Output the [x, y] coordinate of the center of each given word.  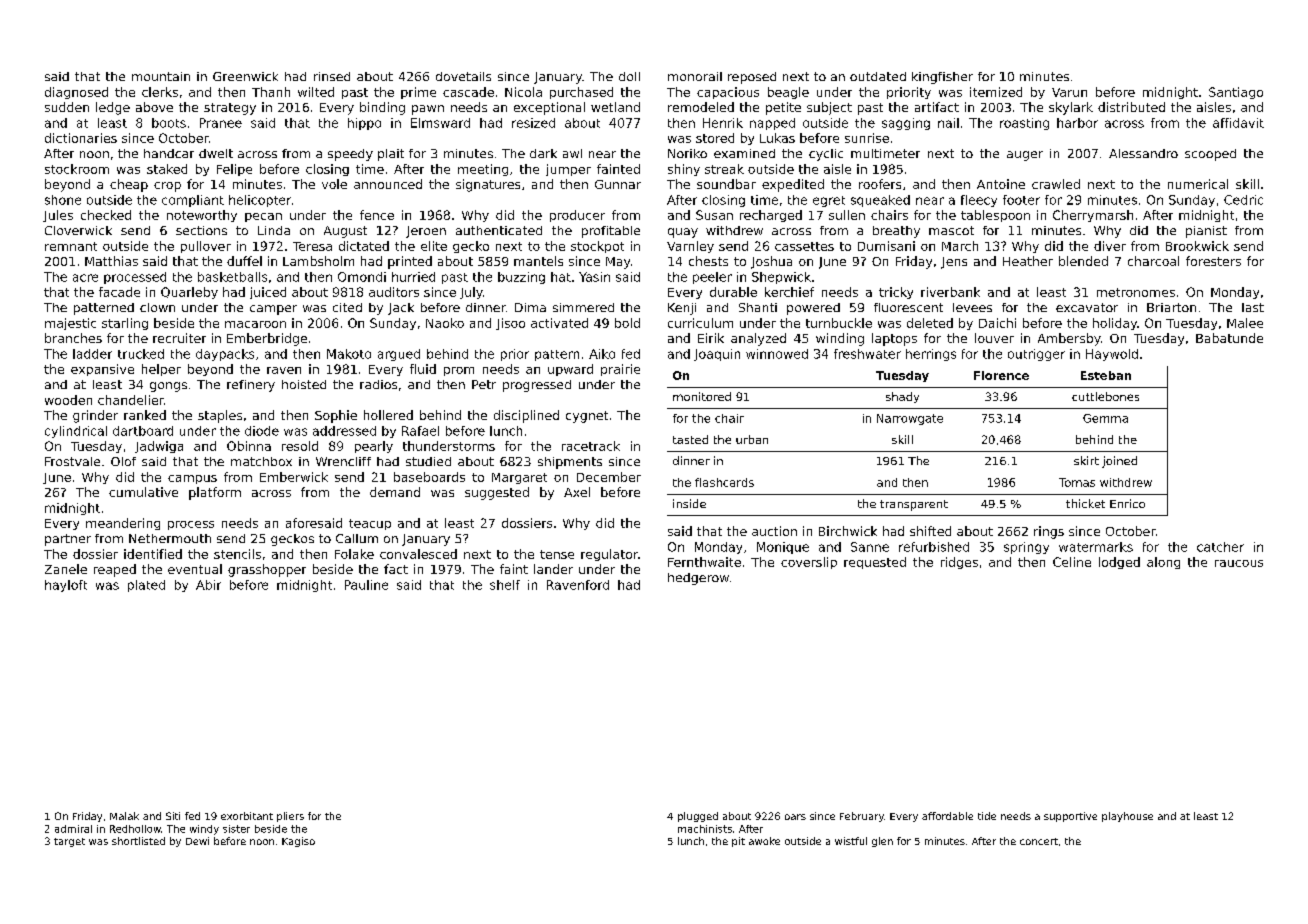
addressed [344, 431]
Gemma [1105, 418]
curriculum [700, 323]
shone [63, 200]
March [960, 246]
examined [744, 153]
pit [738, 842]
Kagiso [298, 842]
